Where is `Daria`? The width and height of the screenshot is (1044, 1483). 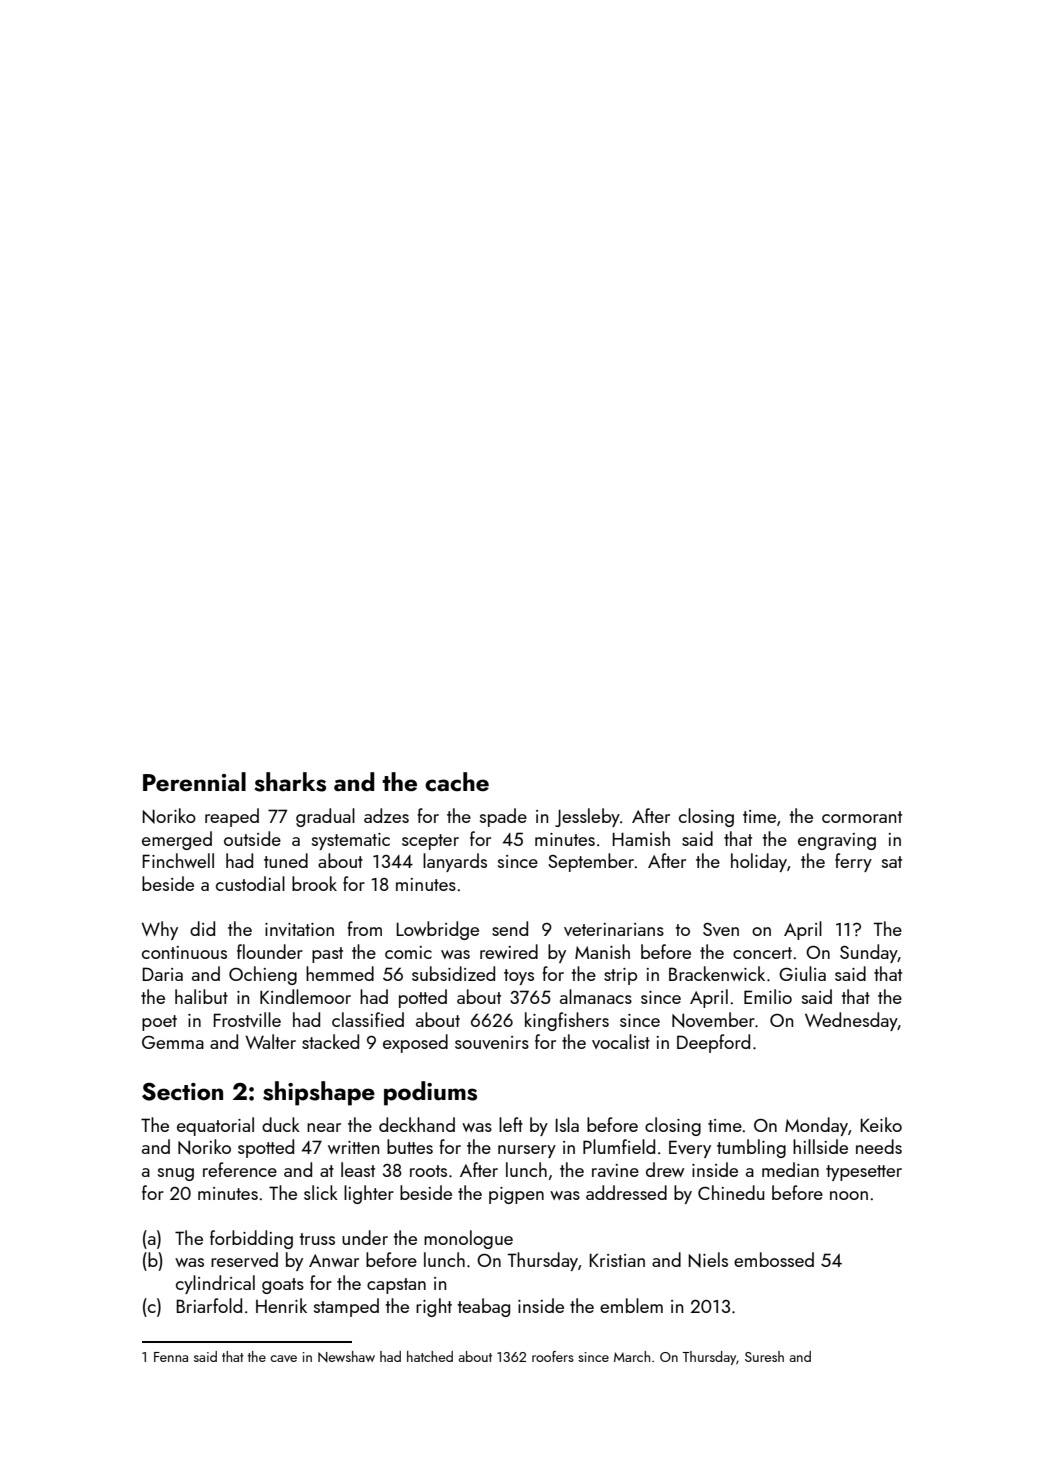
Daria is located at coordinates (162, 974).
